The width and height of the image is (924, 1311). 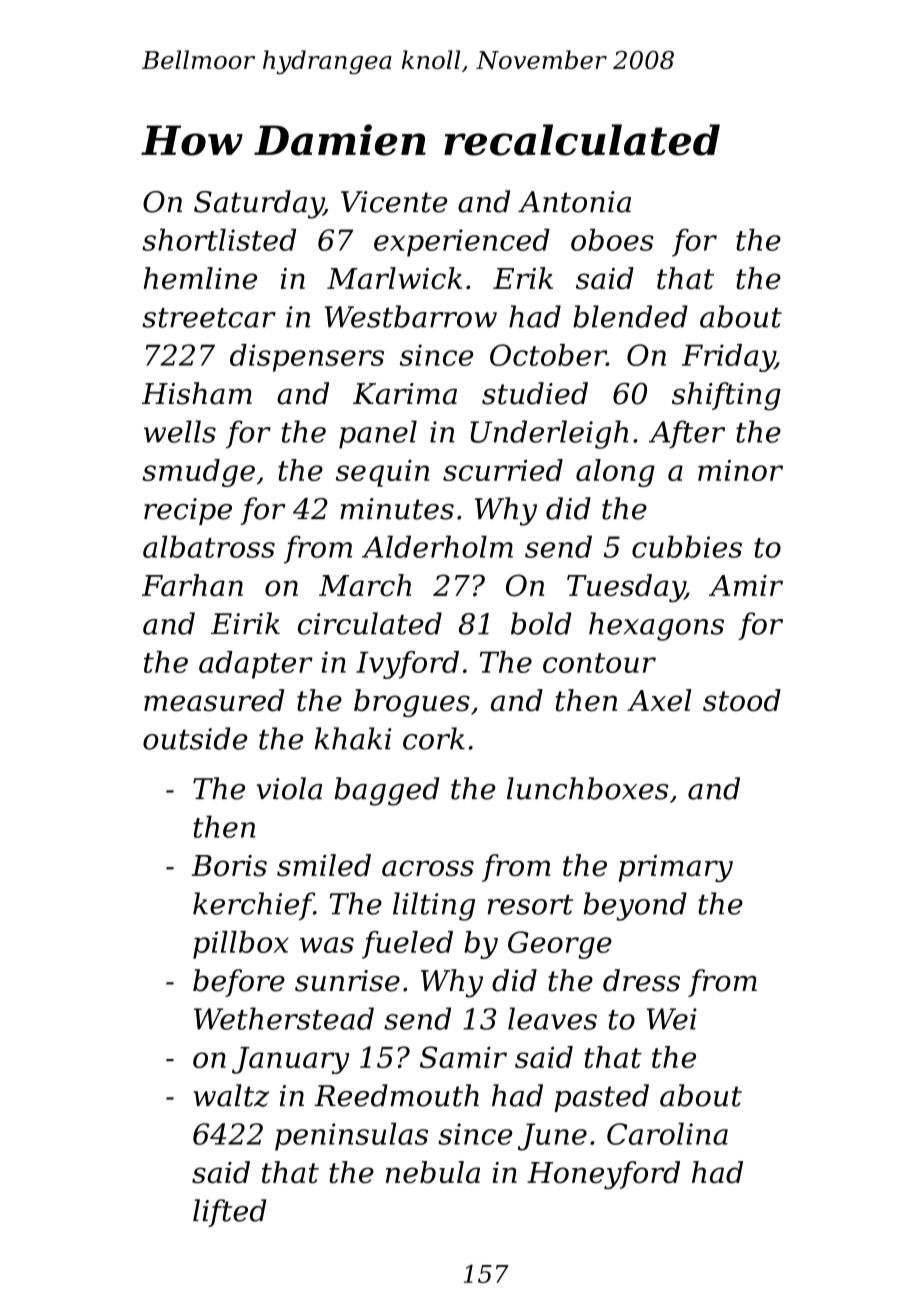 What do you see at coordinates (626, 588) in the image?
I see `Tuesday` at bounding box center [626, 588].
